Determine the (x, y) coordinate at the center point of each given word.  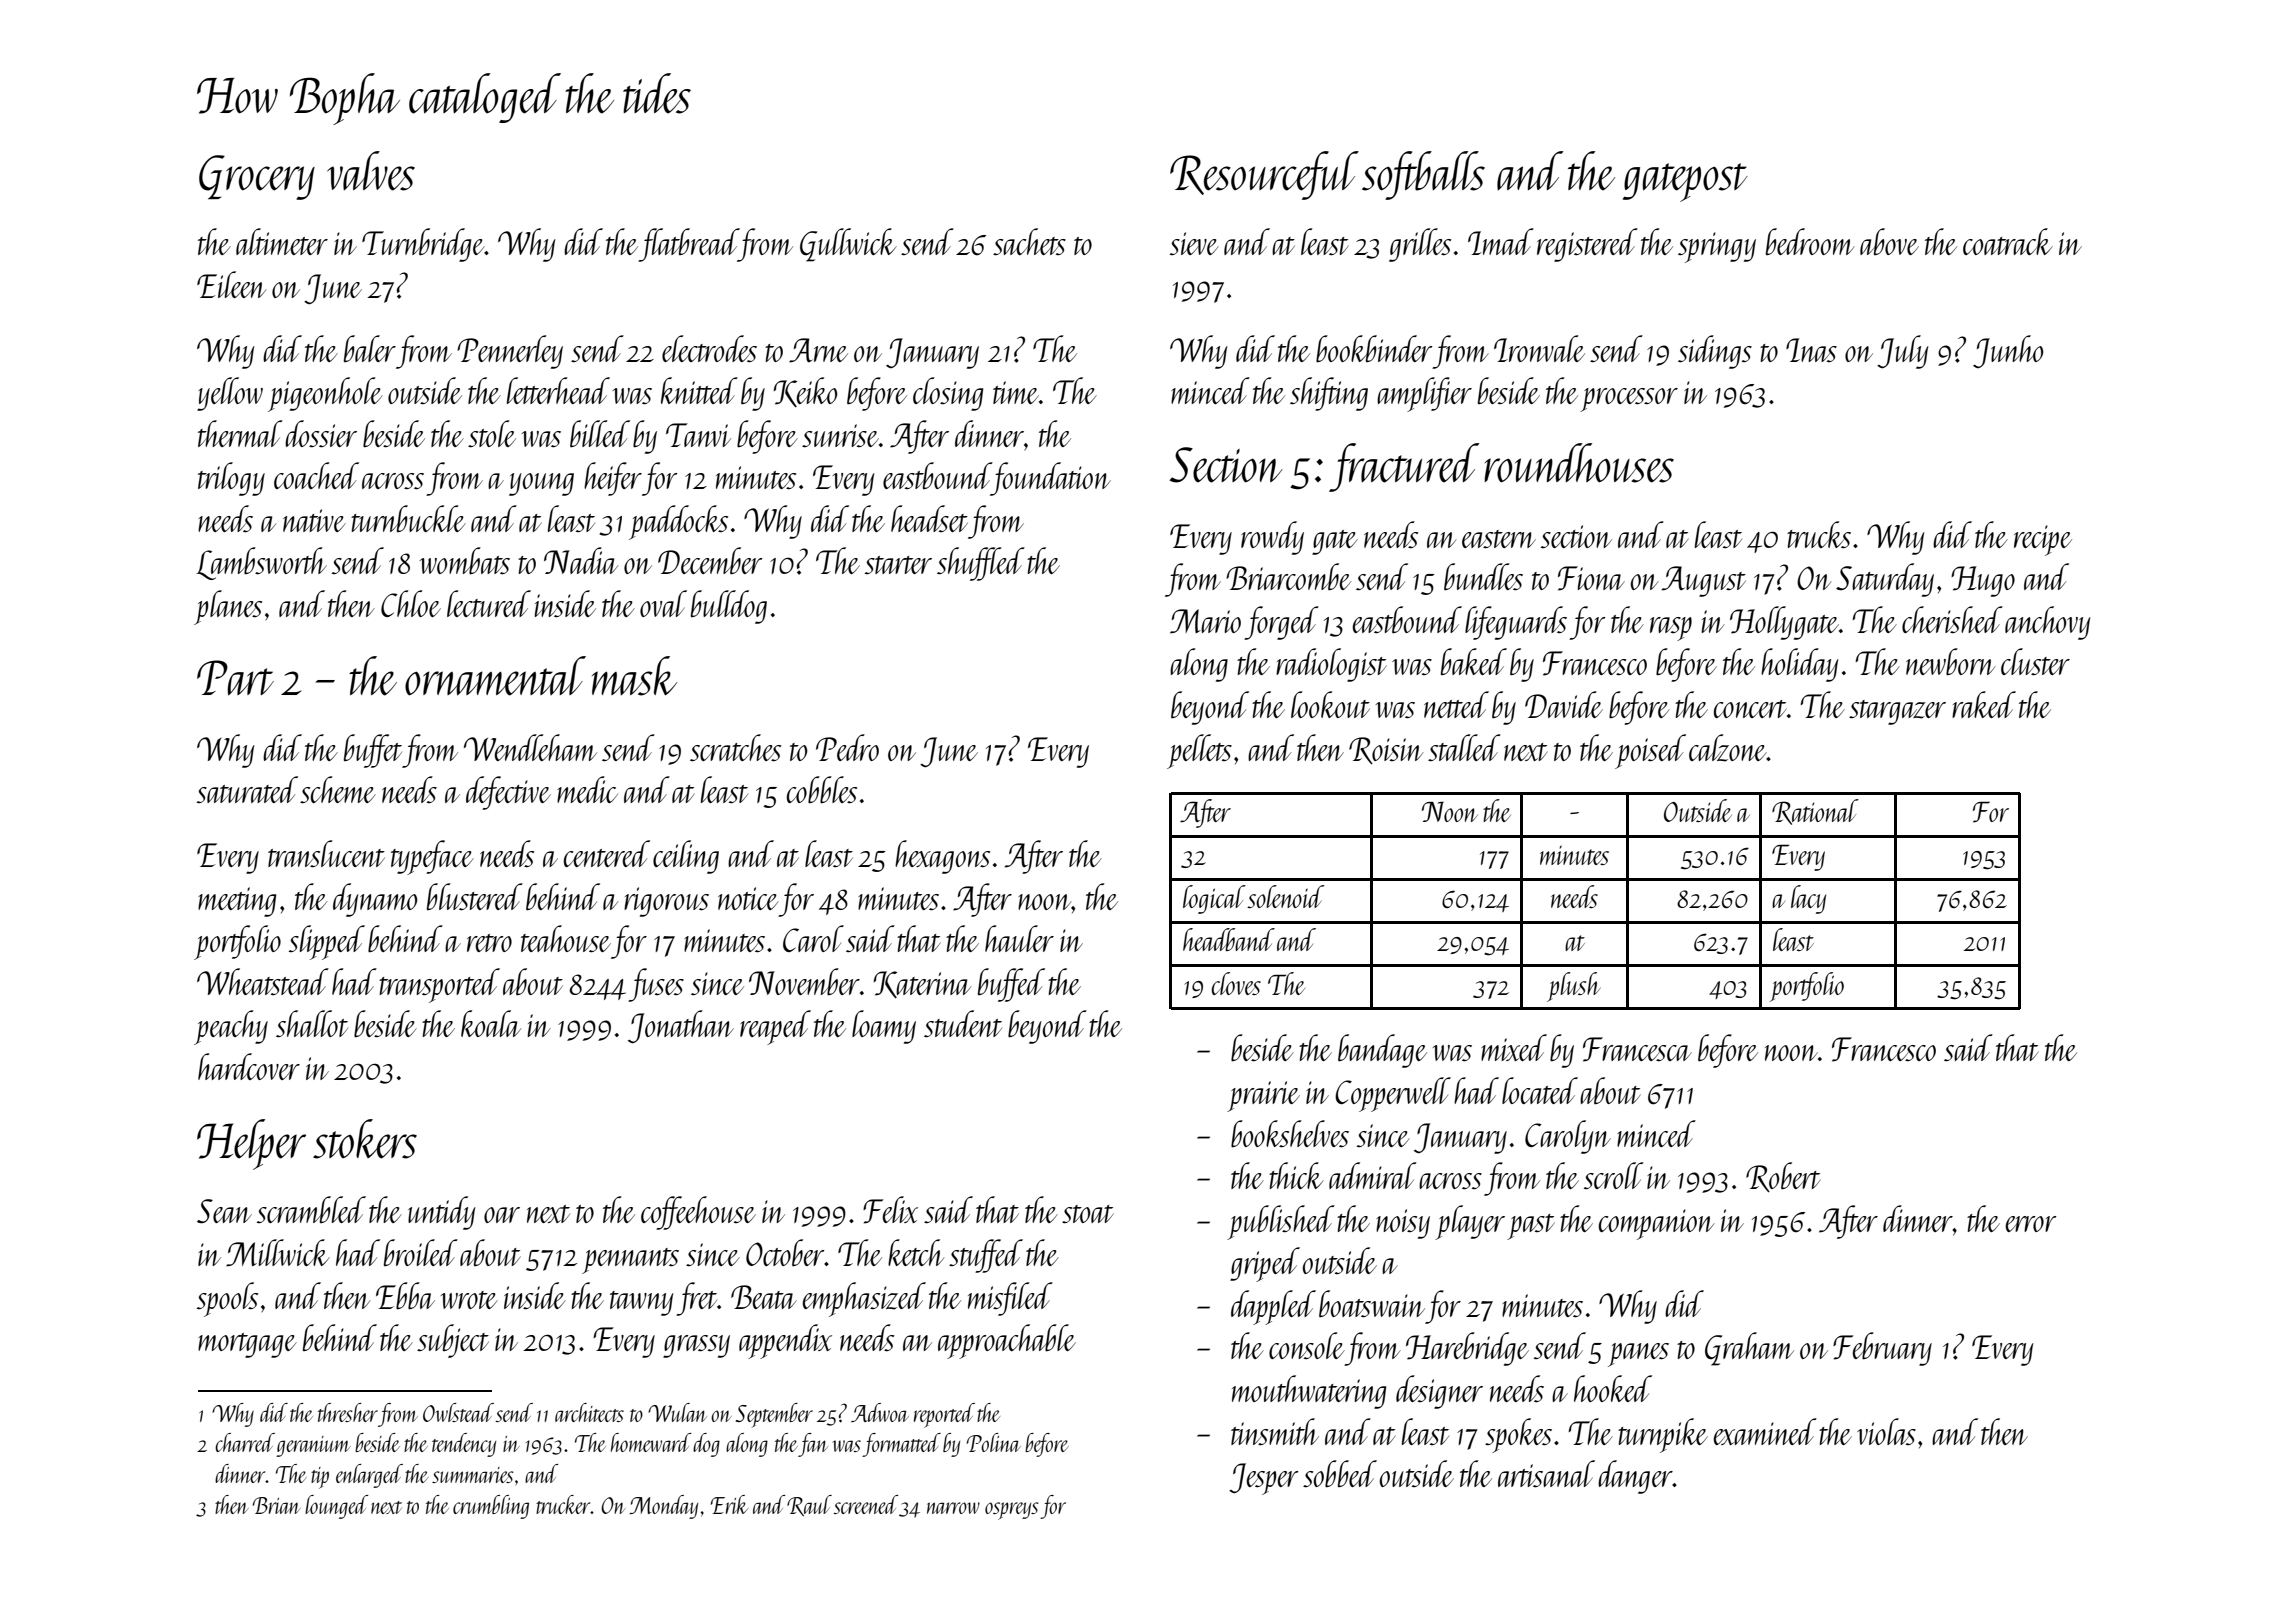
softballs (1423, 175)
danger (1635, 1477)
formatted (901, 1445)
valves (371, 171)
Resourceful (1264, 175)
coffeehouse (698, 1213)
